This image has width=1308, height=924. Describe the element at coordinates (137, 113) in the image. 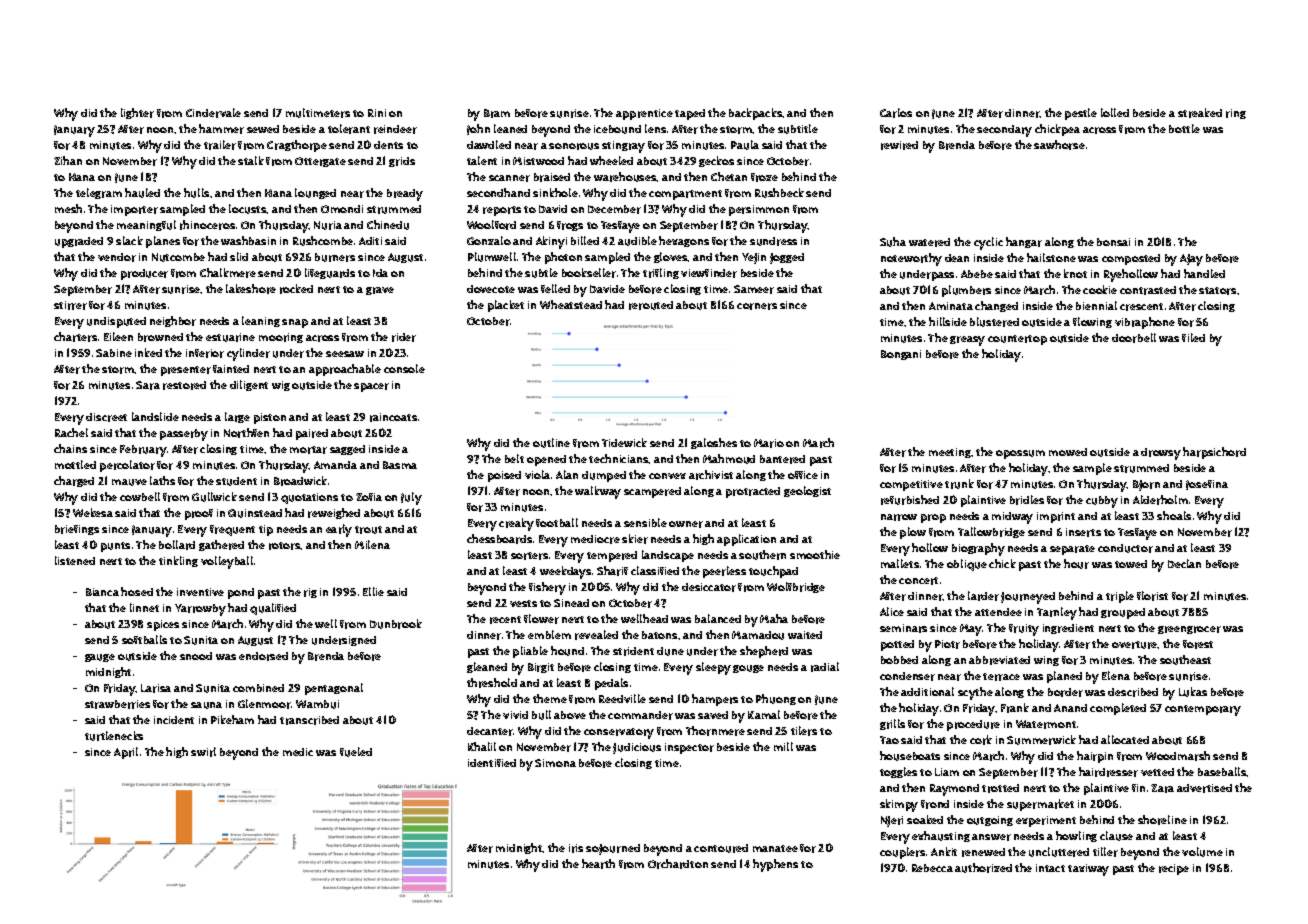

I see `lighter` at that location.
